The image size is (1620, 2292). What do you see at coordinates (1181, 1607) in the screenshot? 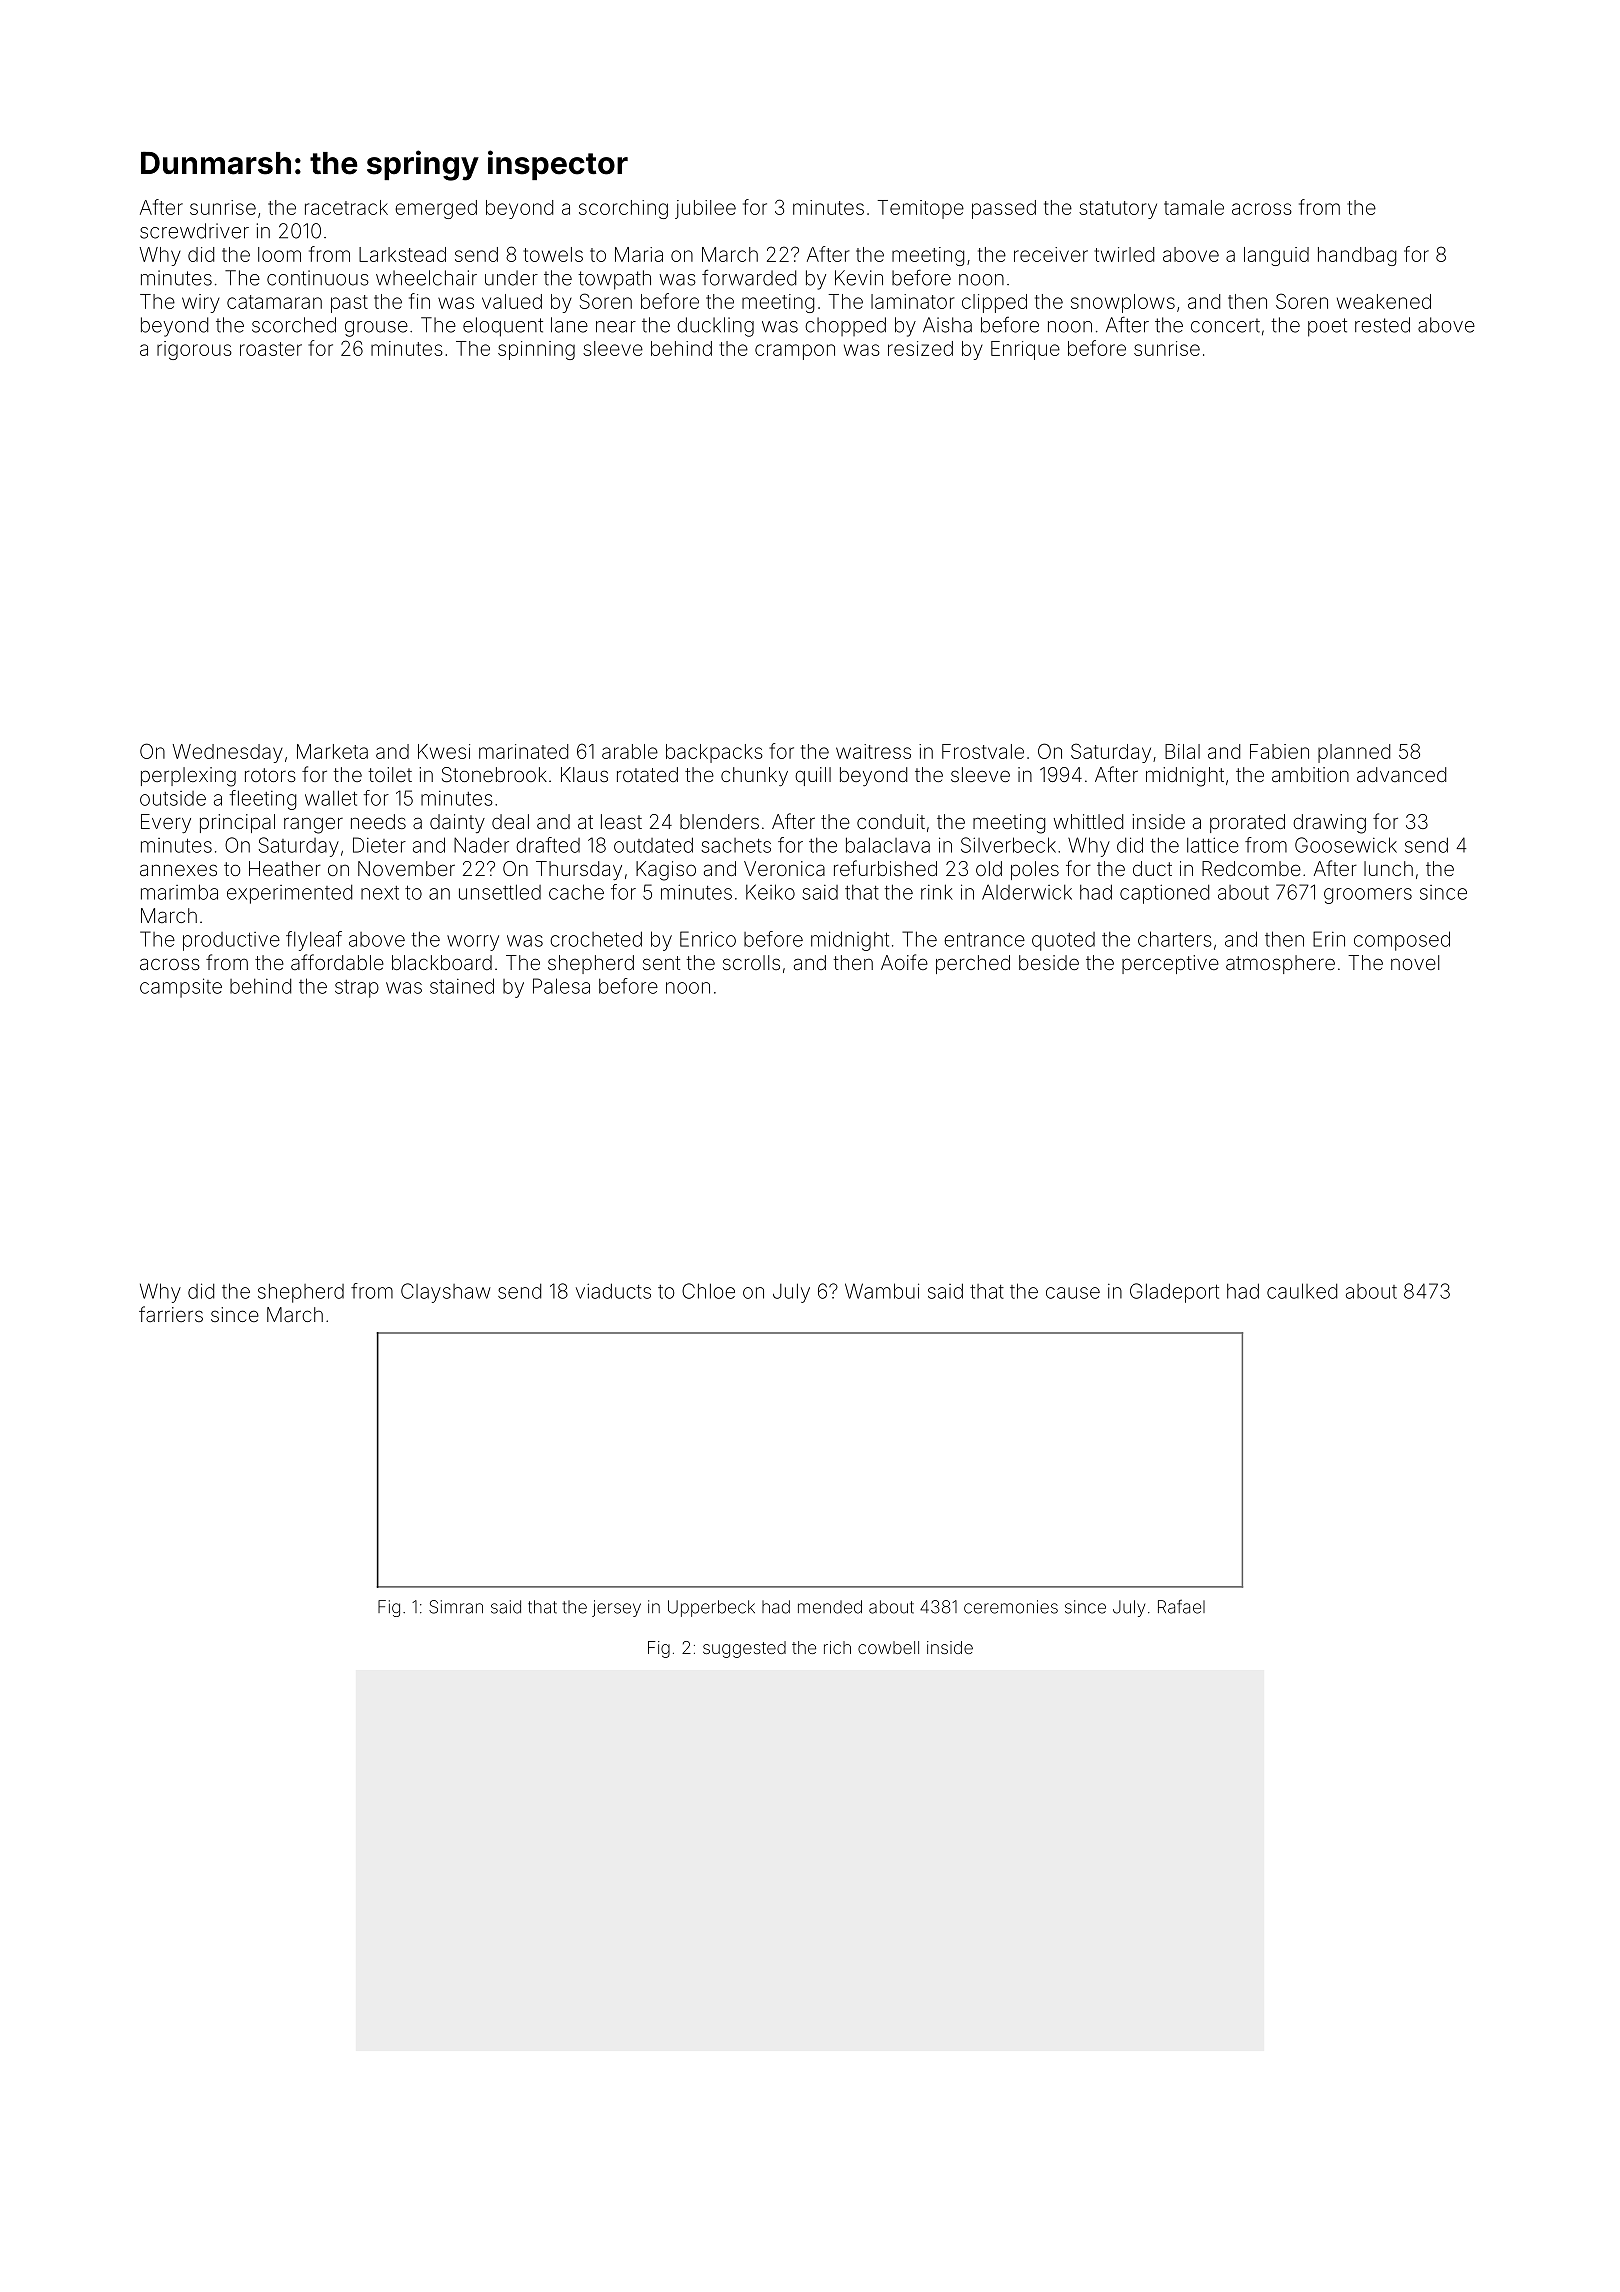
I see `Rafael` at bounding box center [1181, 1607].
